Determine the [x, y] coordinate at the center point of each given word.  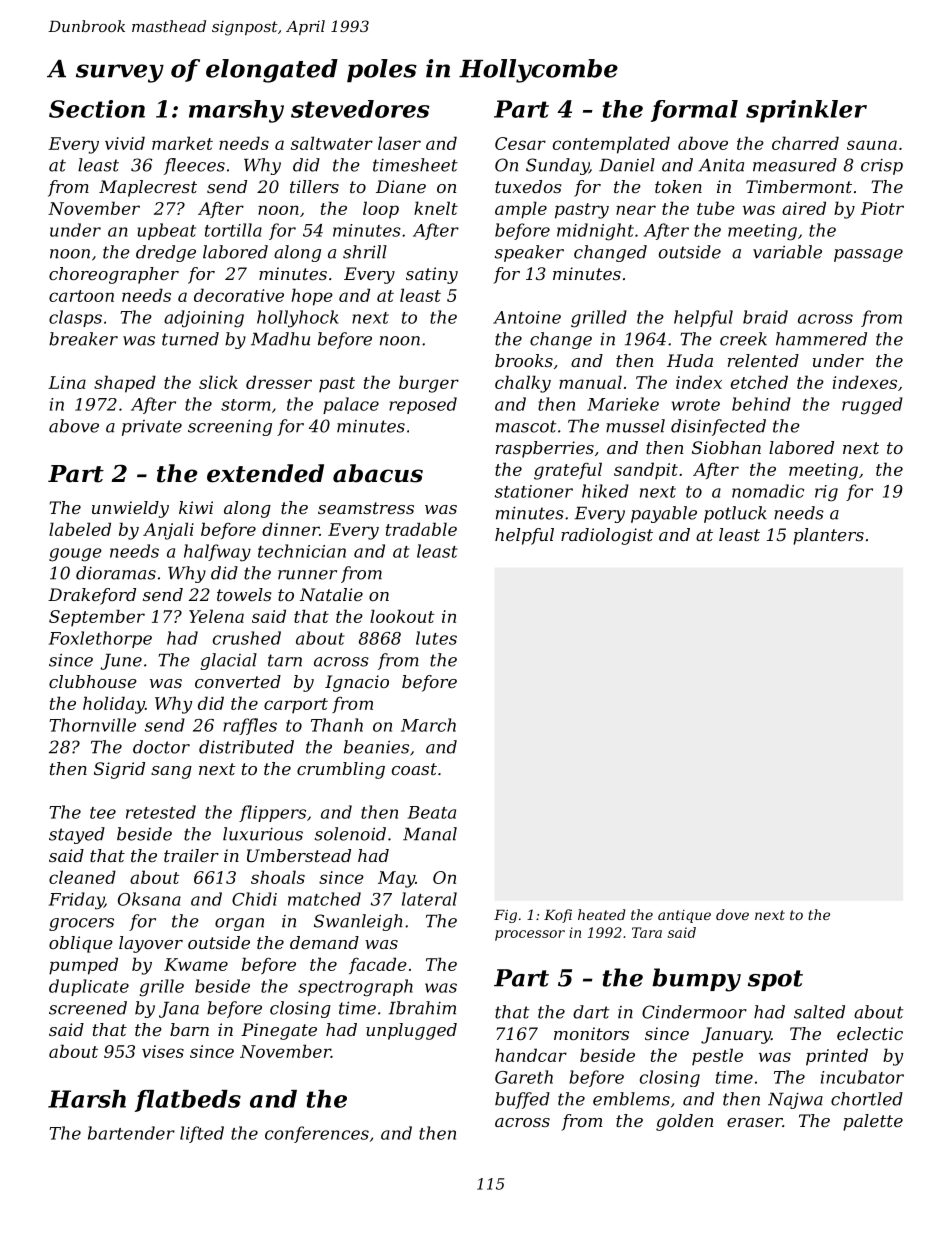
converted [238, 681]
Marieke [623, 404]
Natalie [331, 594]
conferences [317, 1134]
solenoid [350, 834]
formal [694, 111]
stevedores [360, 109]
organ [239, 924]
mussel [635, 426]
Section [97, 109]
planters [828, 536]
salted [819, 1012]
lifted [202, 1134]
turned [190, 339]
